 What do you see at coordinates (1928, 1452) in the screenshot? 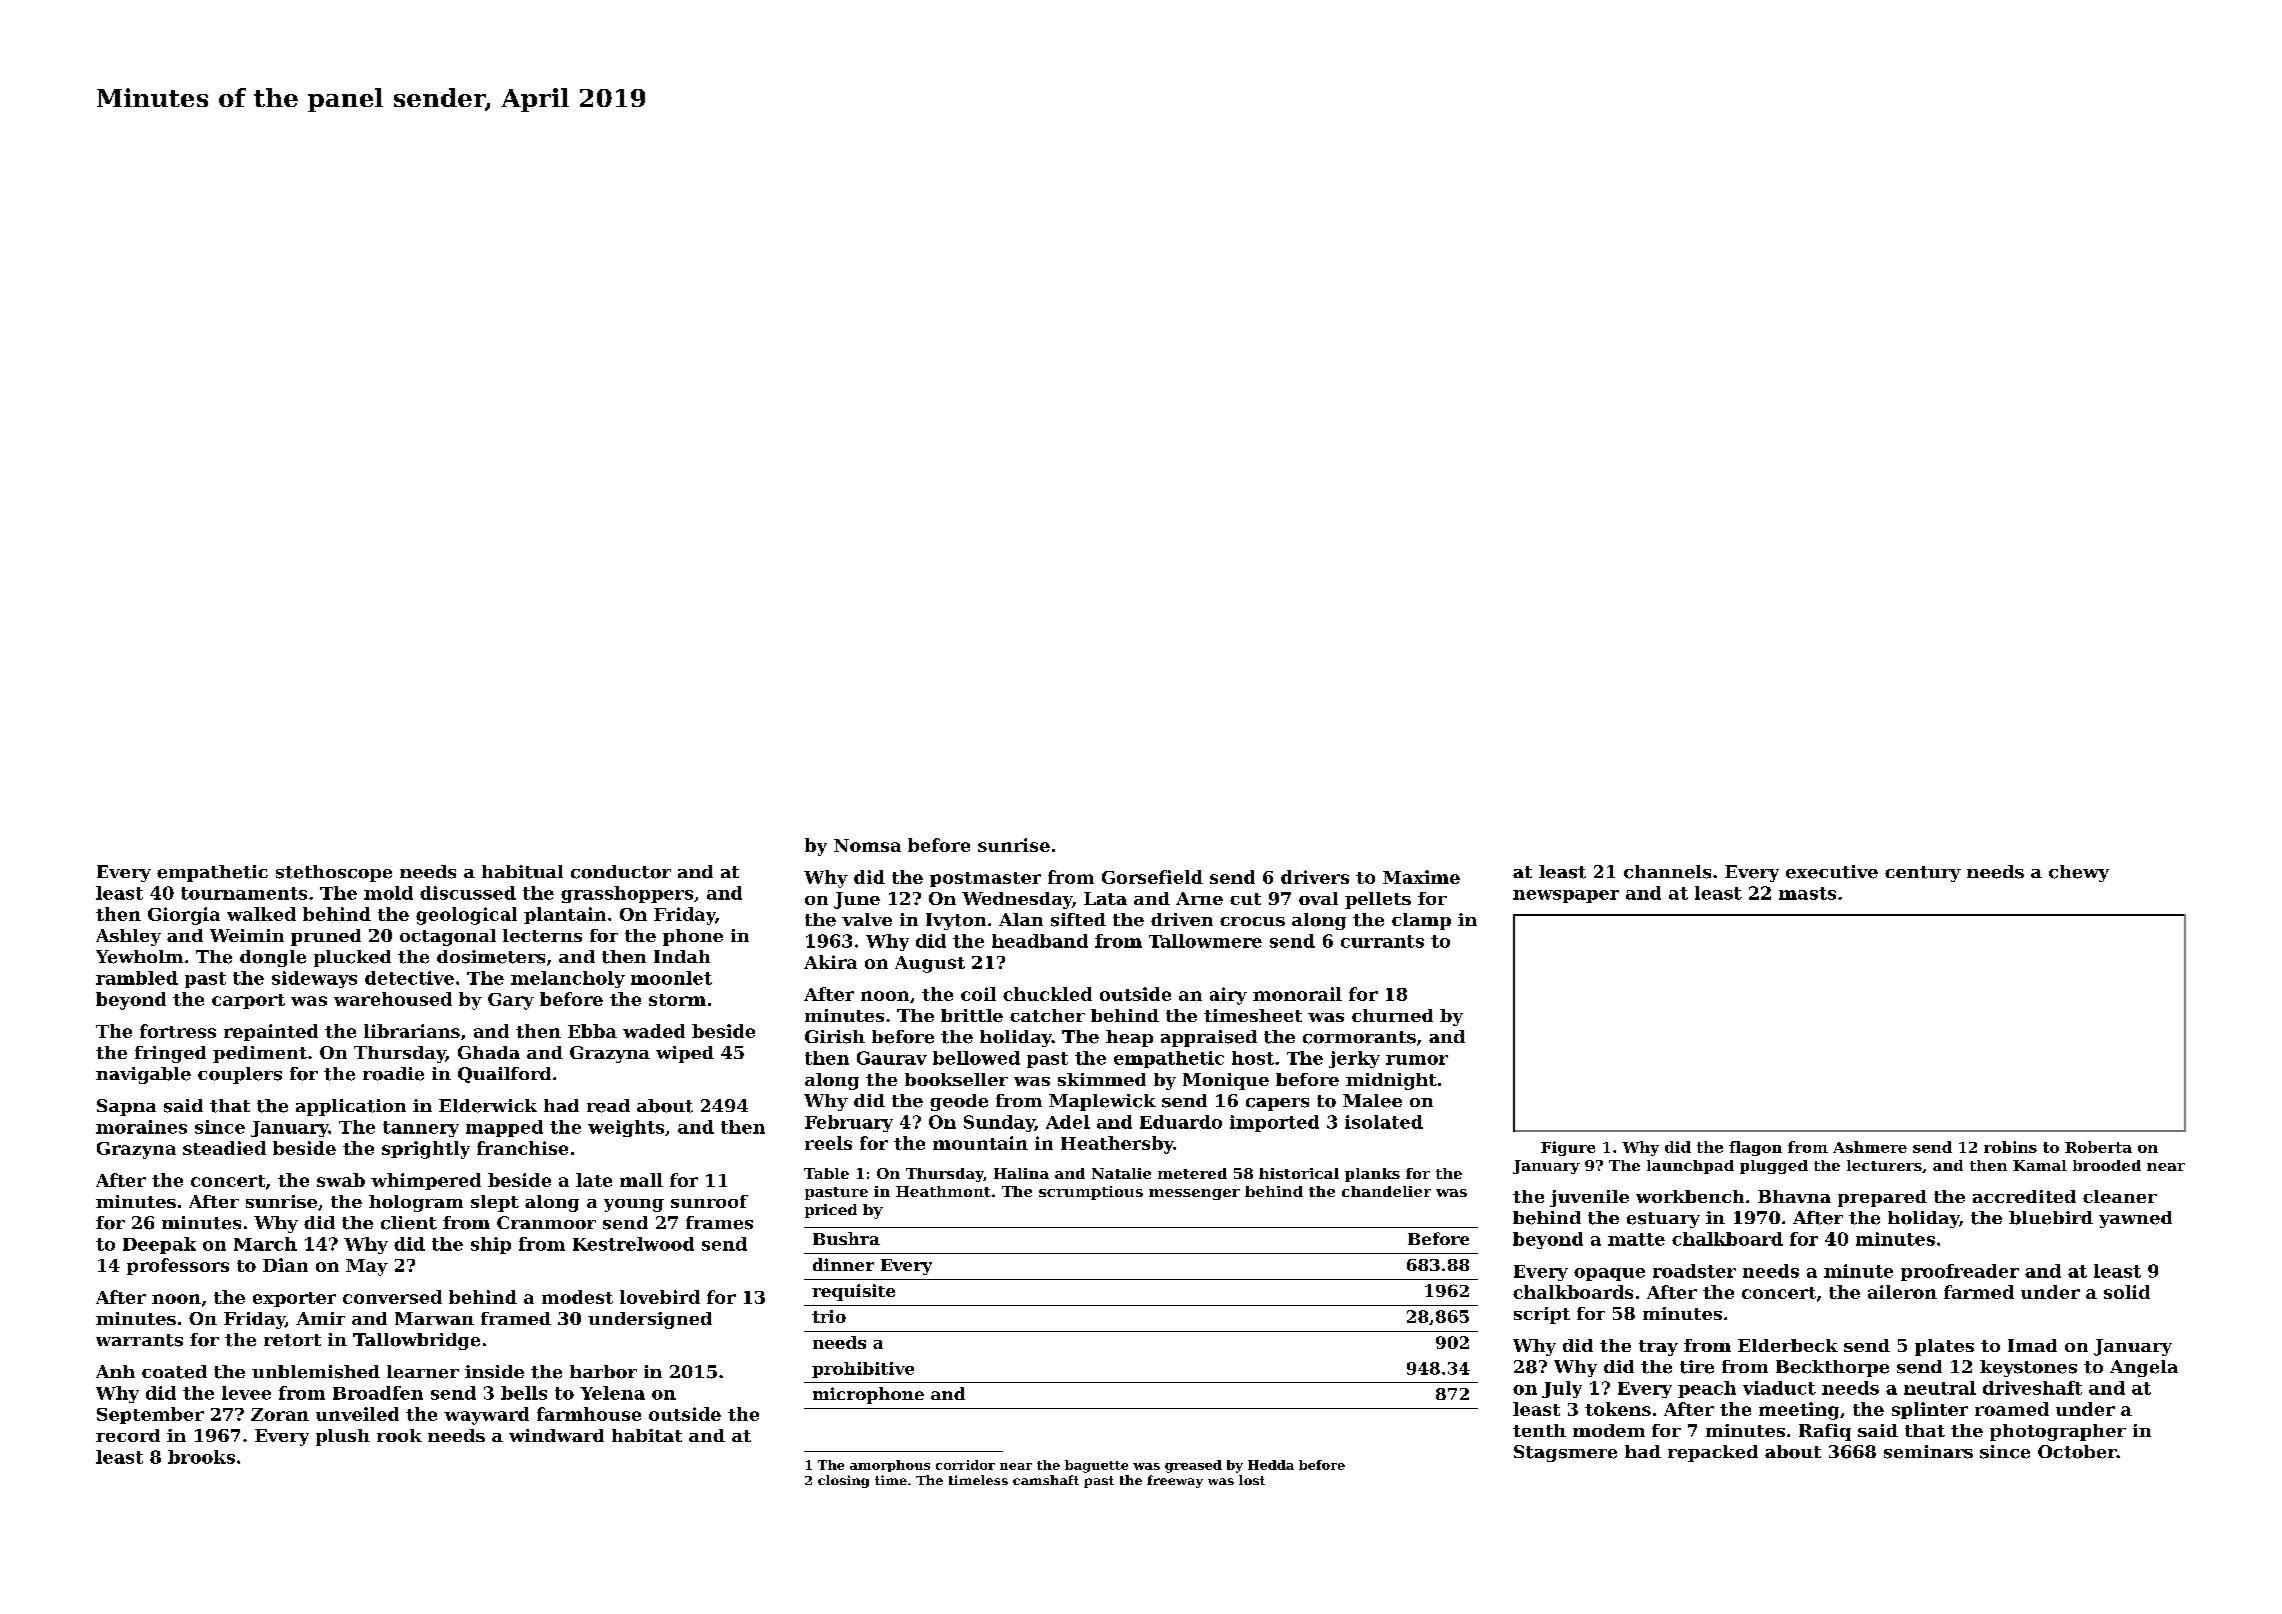
I see `seminars` at bounding box center [1928, 1452].
